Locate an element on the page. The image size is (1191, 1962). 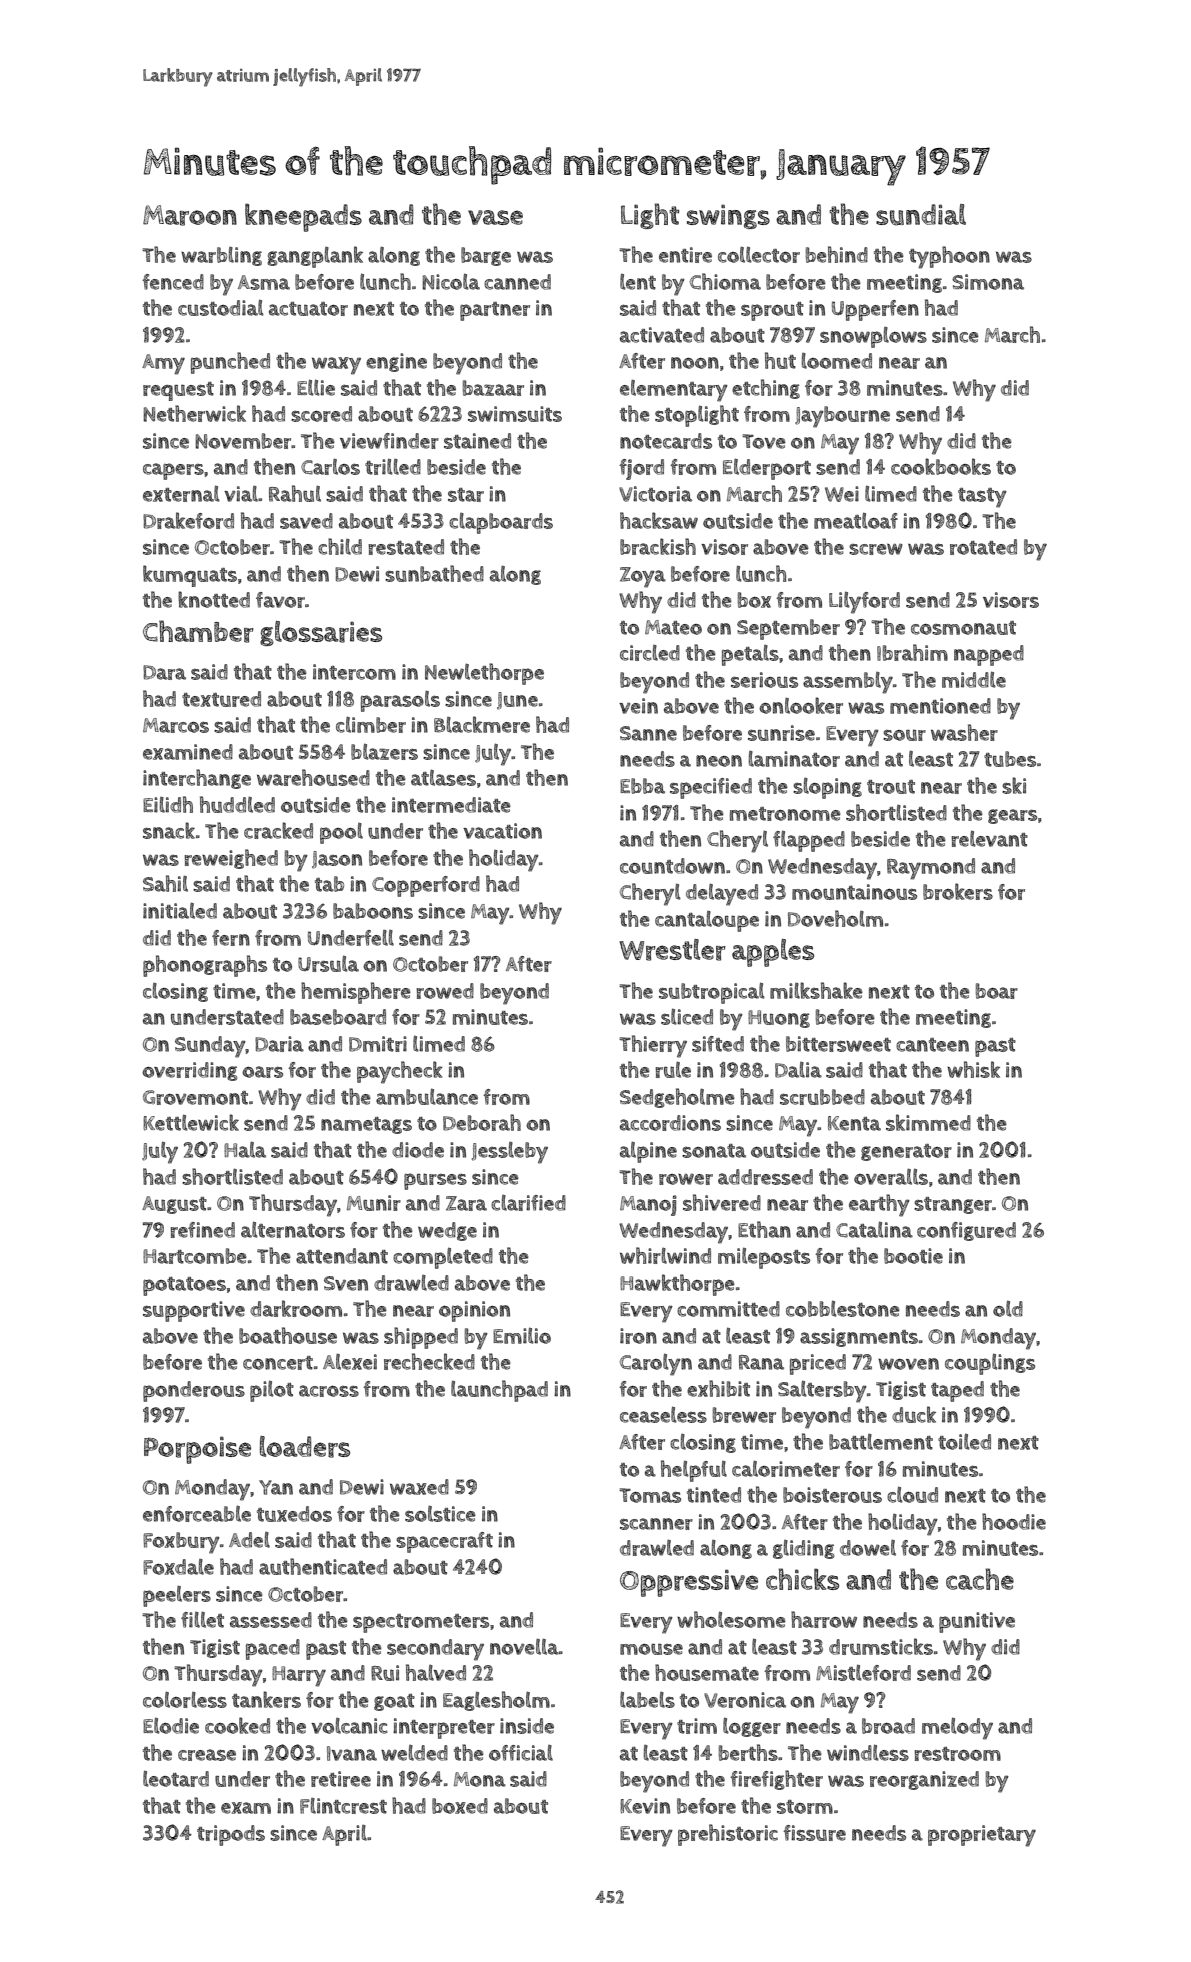
punched is located at coordinates (230, 363).
